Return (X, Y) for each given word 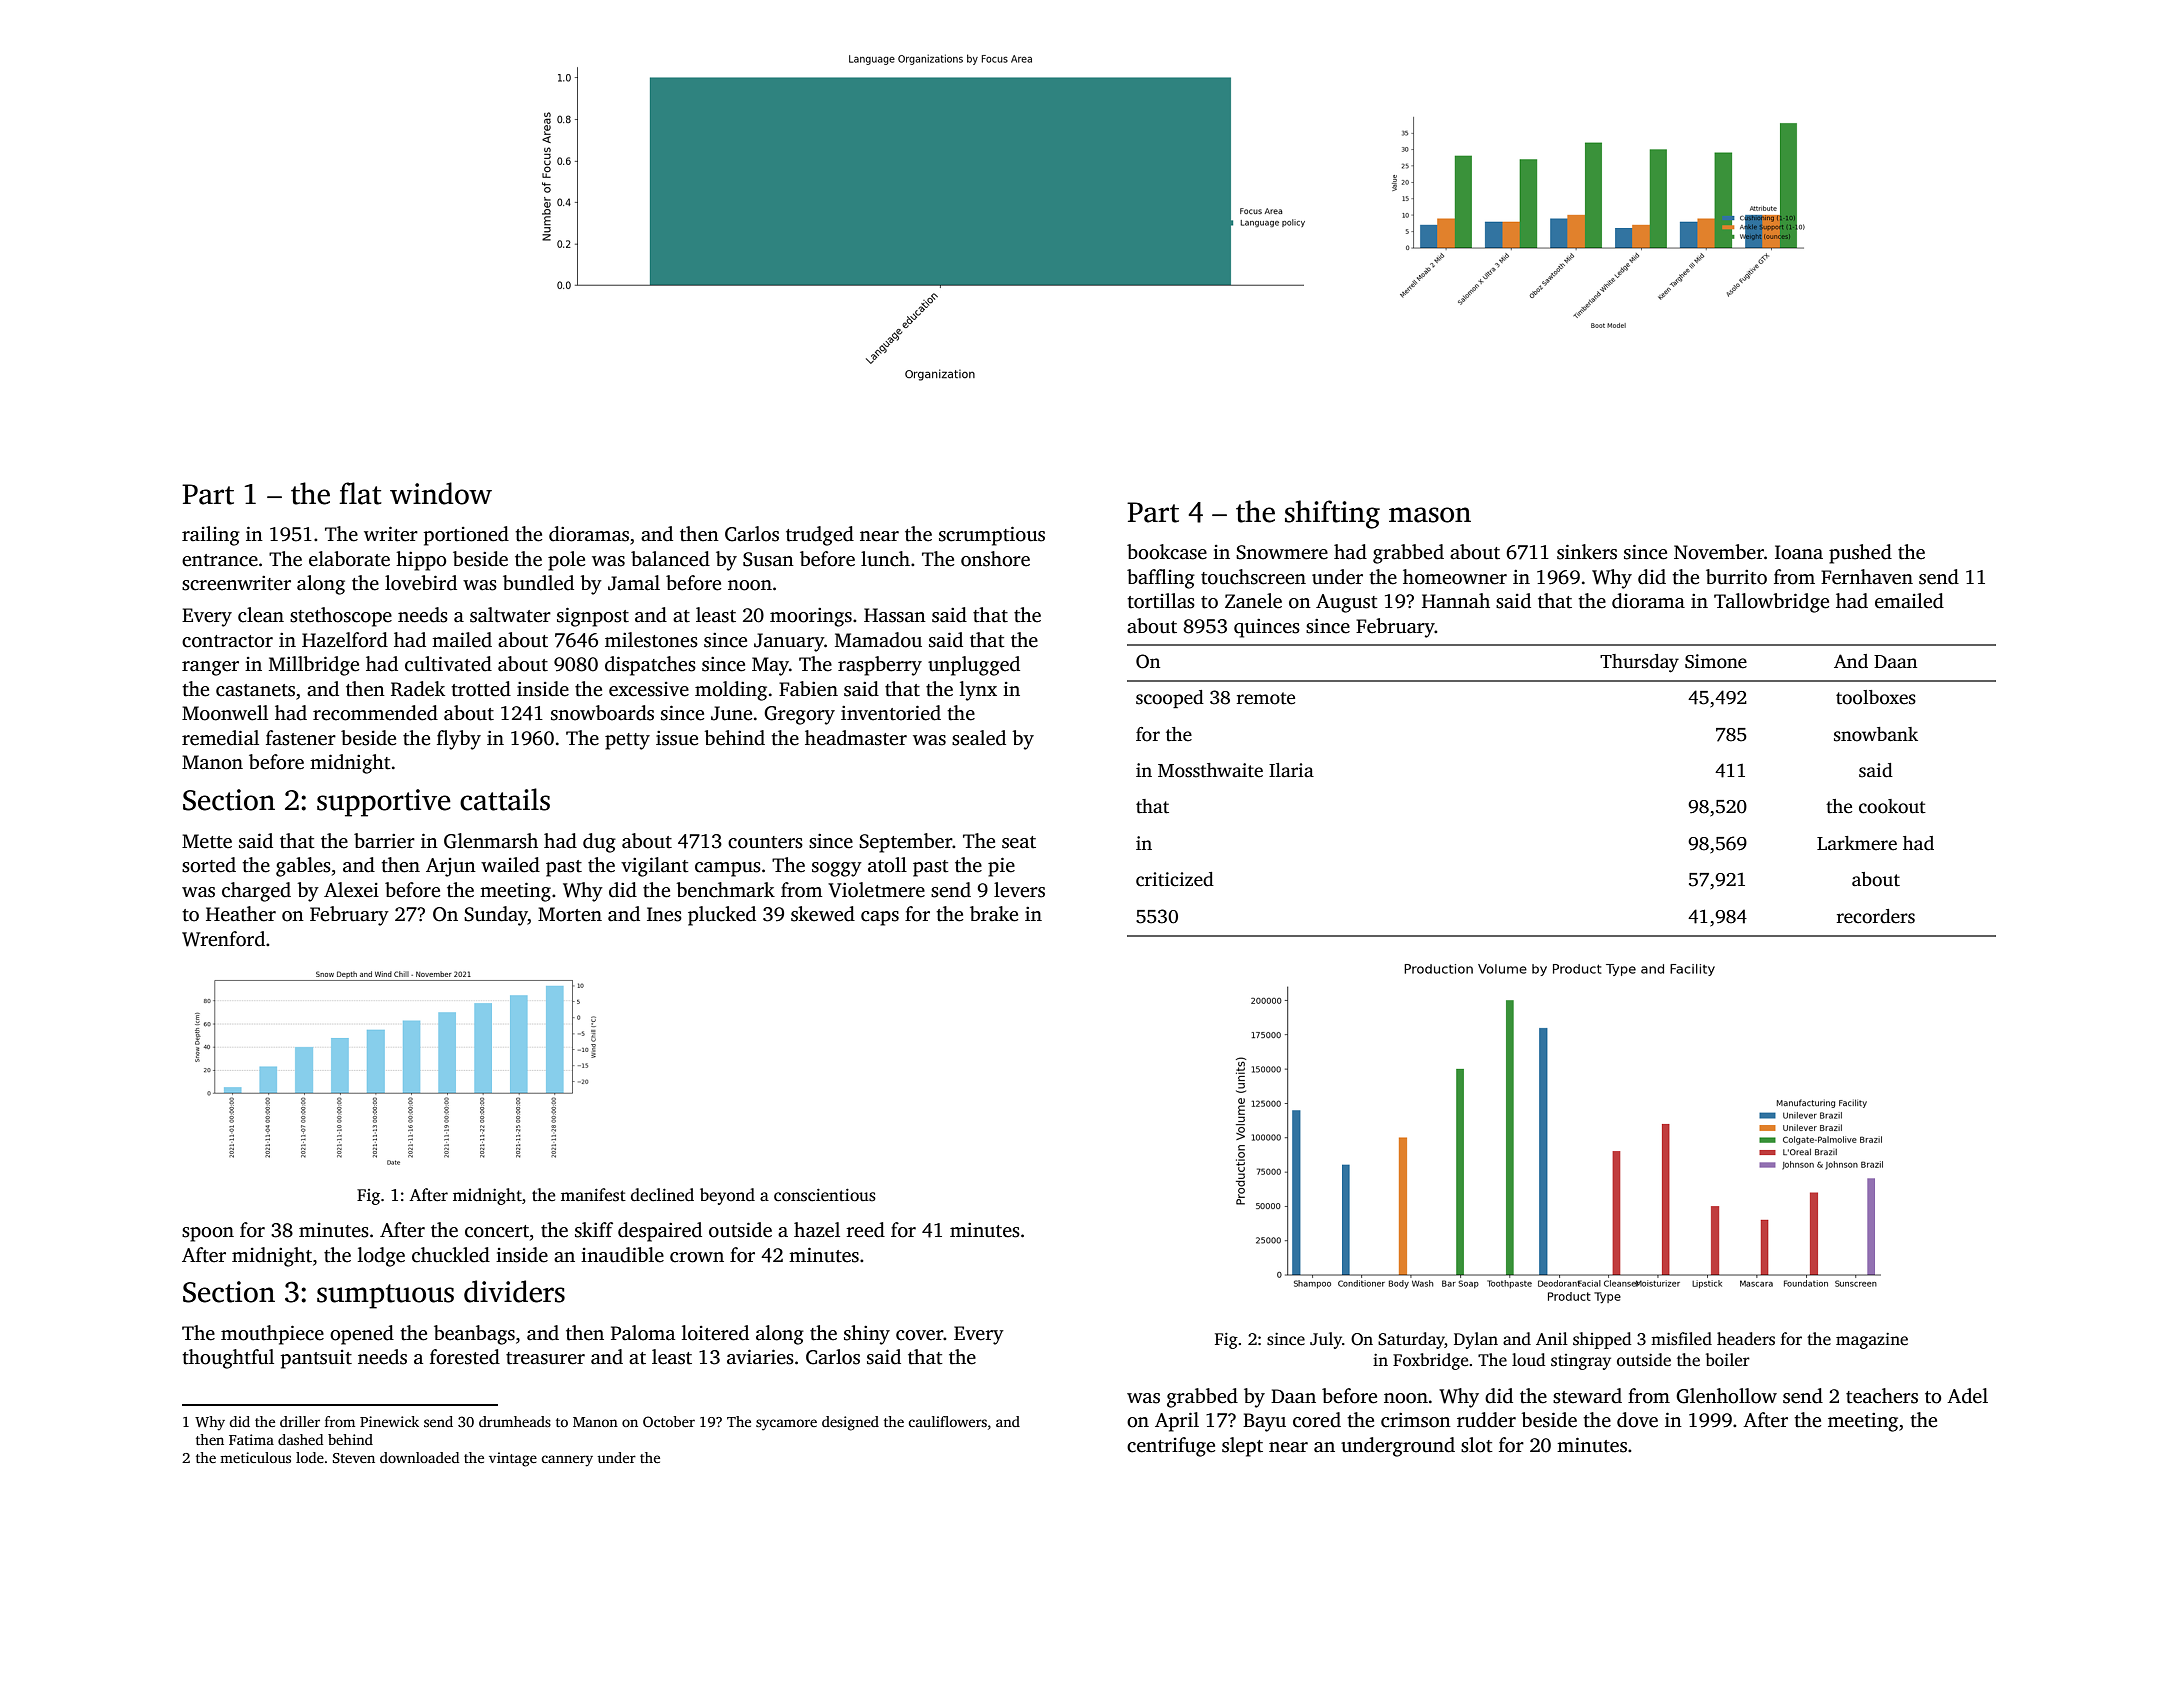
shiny (867, 1335)
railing (211, 536)
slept (1242, 1447)
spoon (208, 1234)
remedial (220, 738)
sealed (979, 738)
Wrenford (223, 939)
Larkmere (1857, 843)
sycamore (786, 1425)
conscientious (825, 1195)
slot (1477, 1445)
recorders (1876, 916)
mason (1430, 515)
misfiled (1681, 1339)
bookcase (1167, 552)
